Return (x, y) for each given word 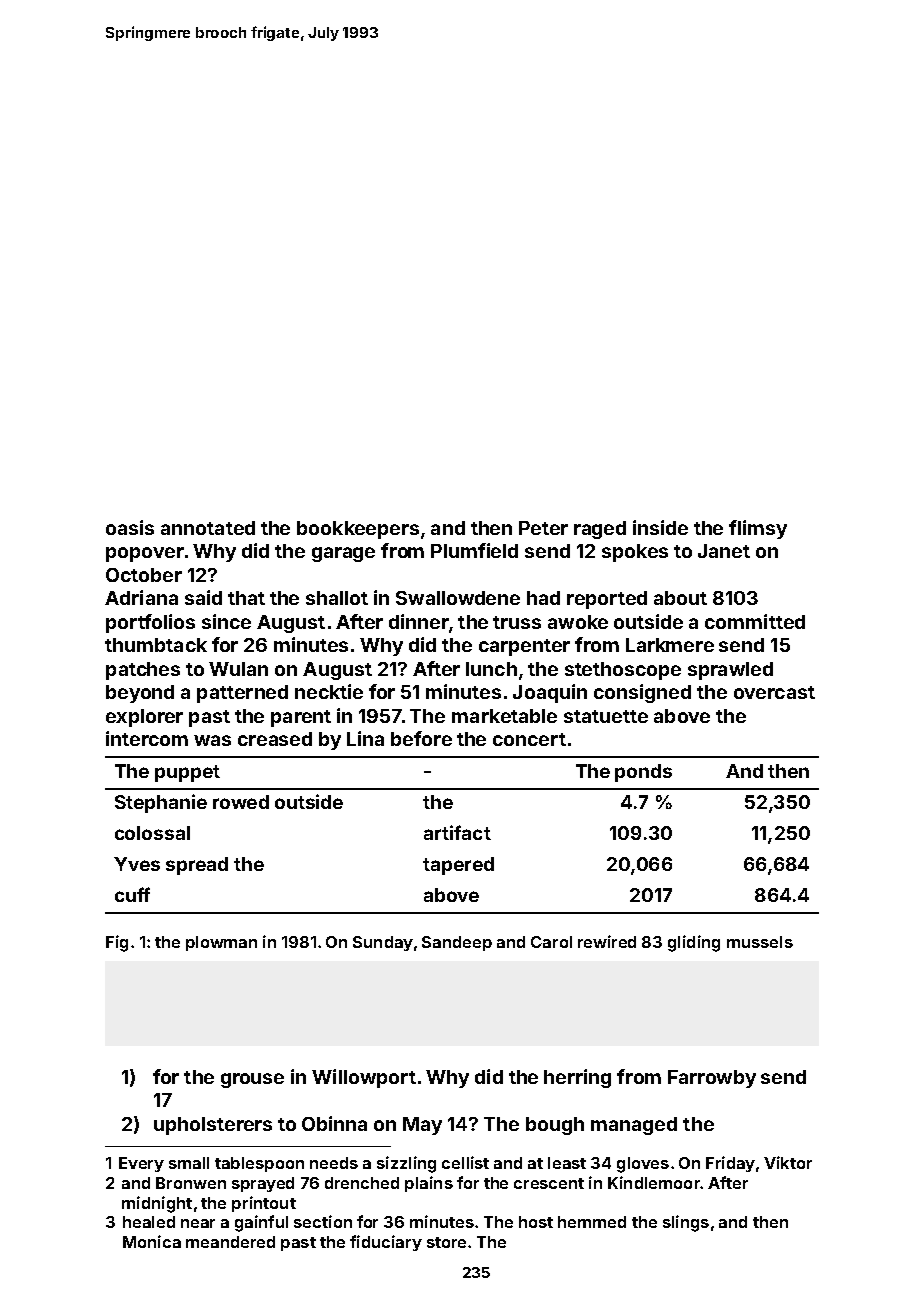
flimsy (758, 529)
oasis (130, 527)
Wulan (238, 669)
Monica (152, 1241)
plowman (221, 943)
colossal (152, 833)
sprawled (730, 671)
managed (634, 1126)
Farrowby (712, 1079)
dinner (419, 621)
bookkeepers (358, 530)
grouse (252, 1080)
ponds (643, 773)
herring (577, 1078)
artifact (457, 832)
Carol (551, 942)
